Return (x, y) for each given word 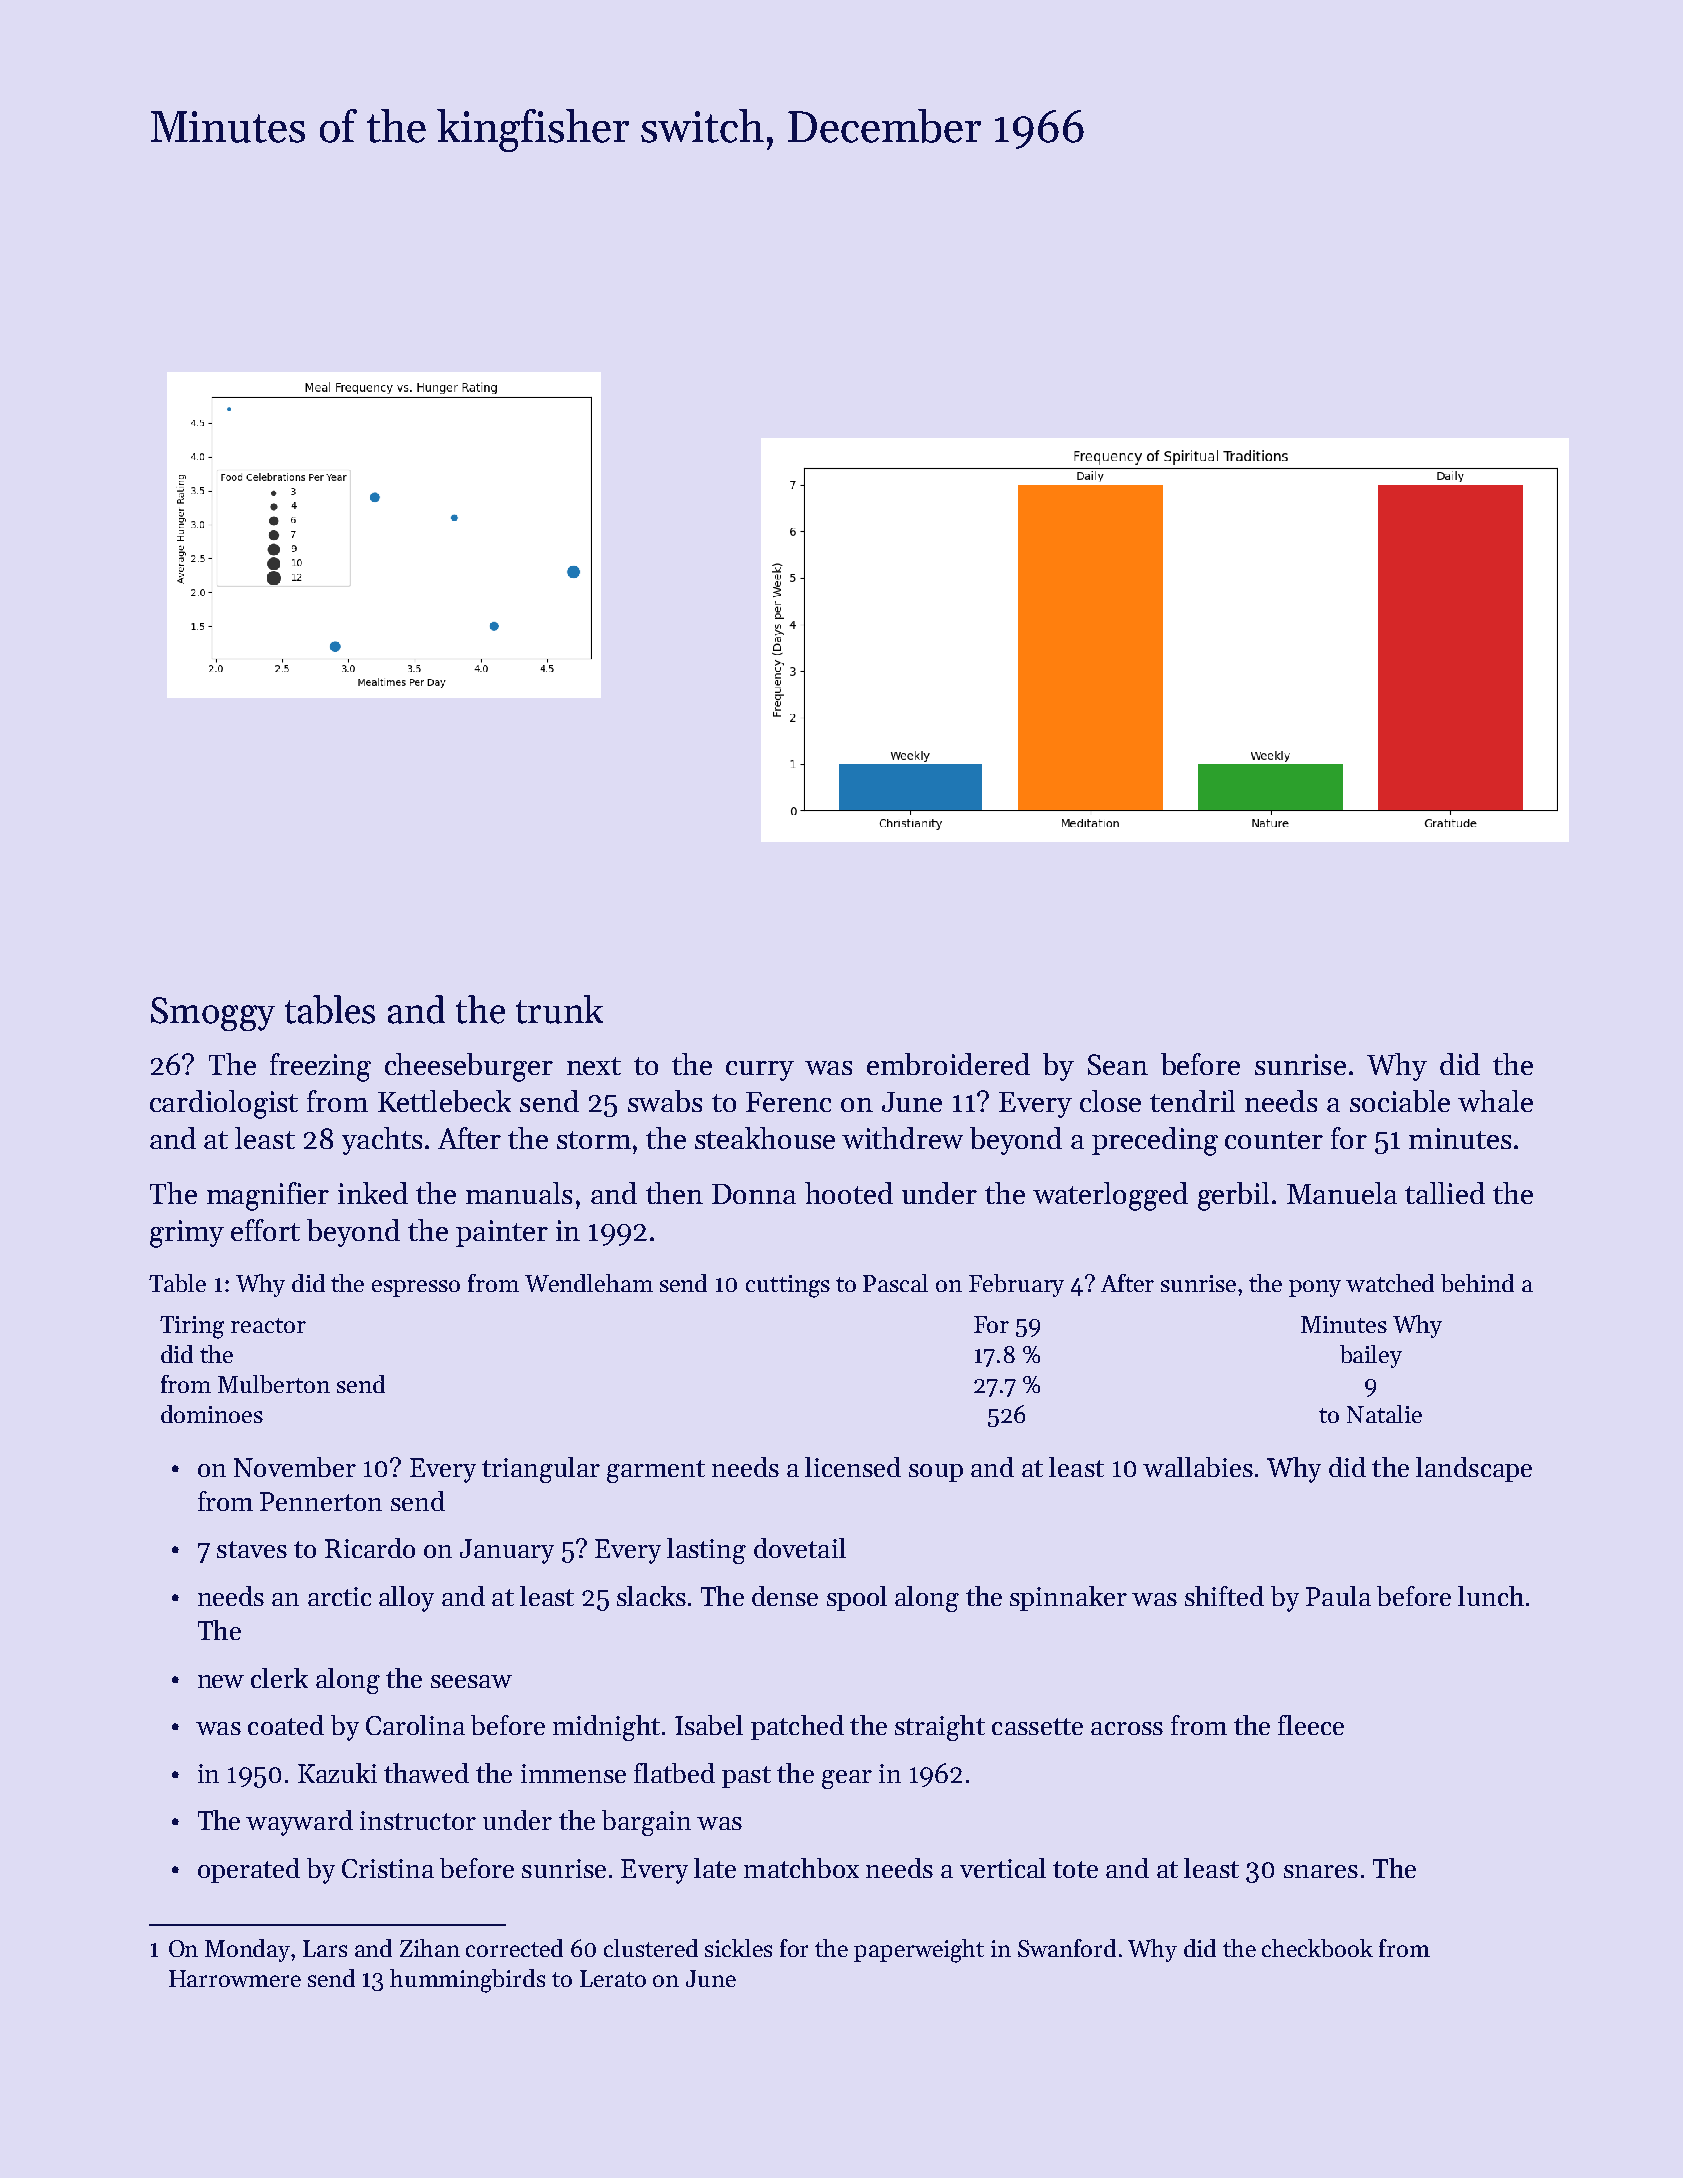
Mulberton (274, 1384)
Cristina (388, 1868)
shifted (1224, 1596)
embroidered (948, 1064)
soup (936, 1473)
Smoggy (213, 1014)
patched (797, 1727)
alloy (406, 1599)
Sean (1118, 1064)
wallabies (1198, 1467)
